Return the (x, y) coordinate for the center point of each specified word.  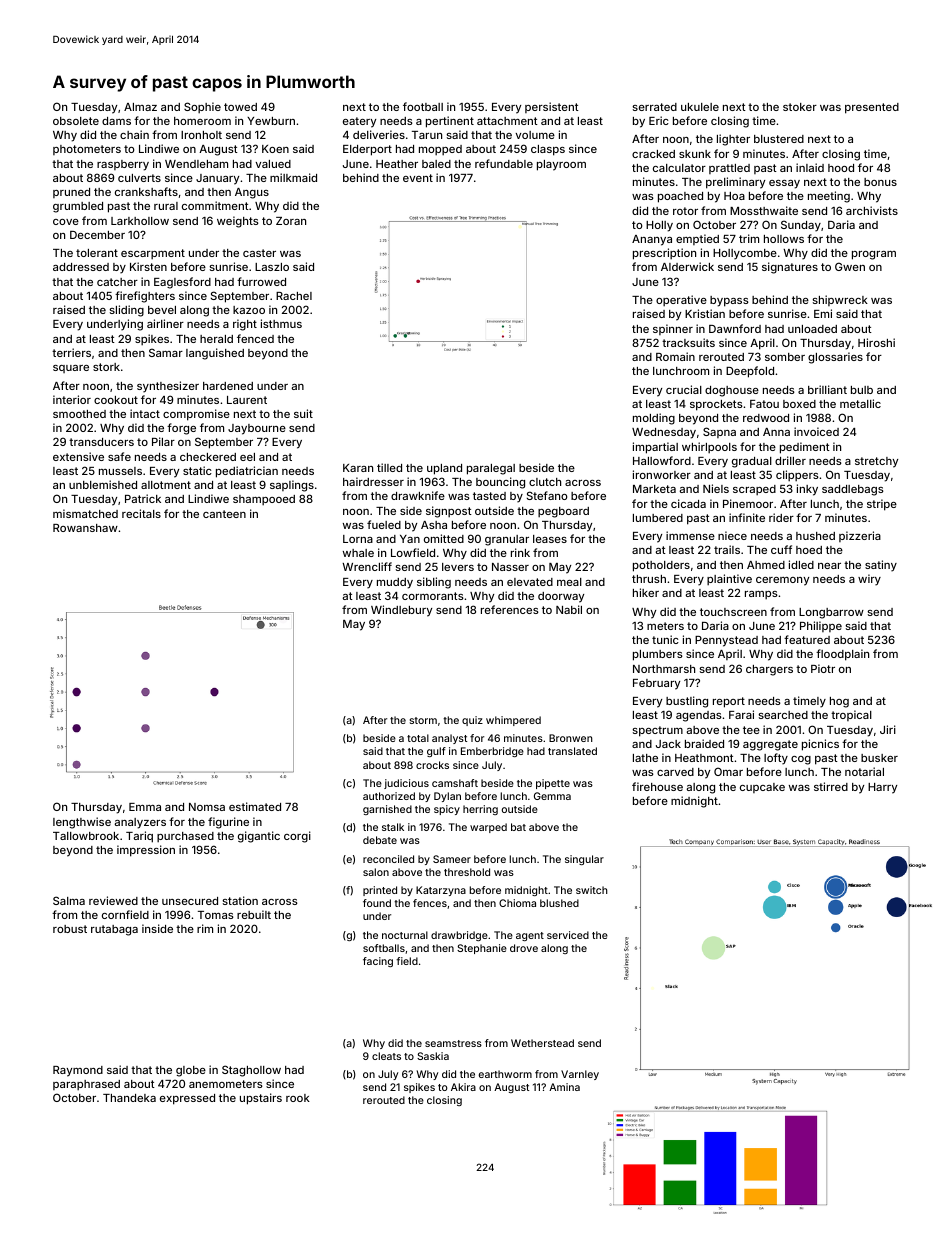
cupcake (762, 788)
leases (550, 539)
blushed (559, 903)
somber (785, 357)
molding (654, 419)
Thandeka (129, 1098)
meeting (829, 197)
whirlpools (709, 447)
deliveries (379, 134)
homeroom (202, 121)
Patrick (143, 498)
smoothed (79, 414)
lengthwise (82, 823)
